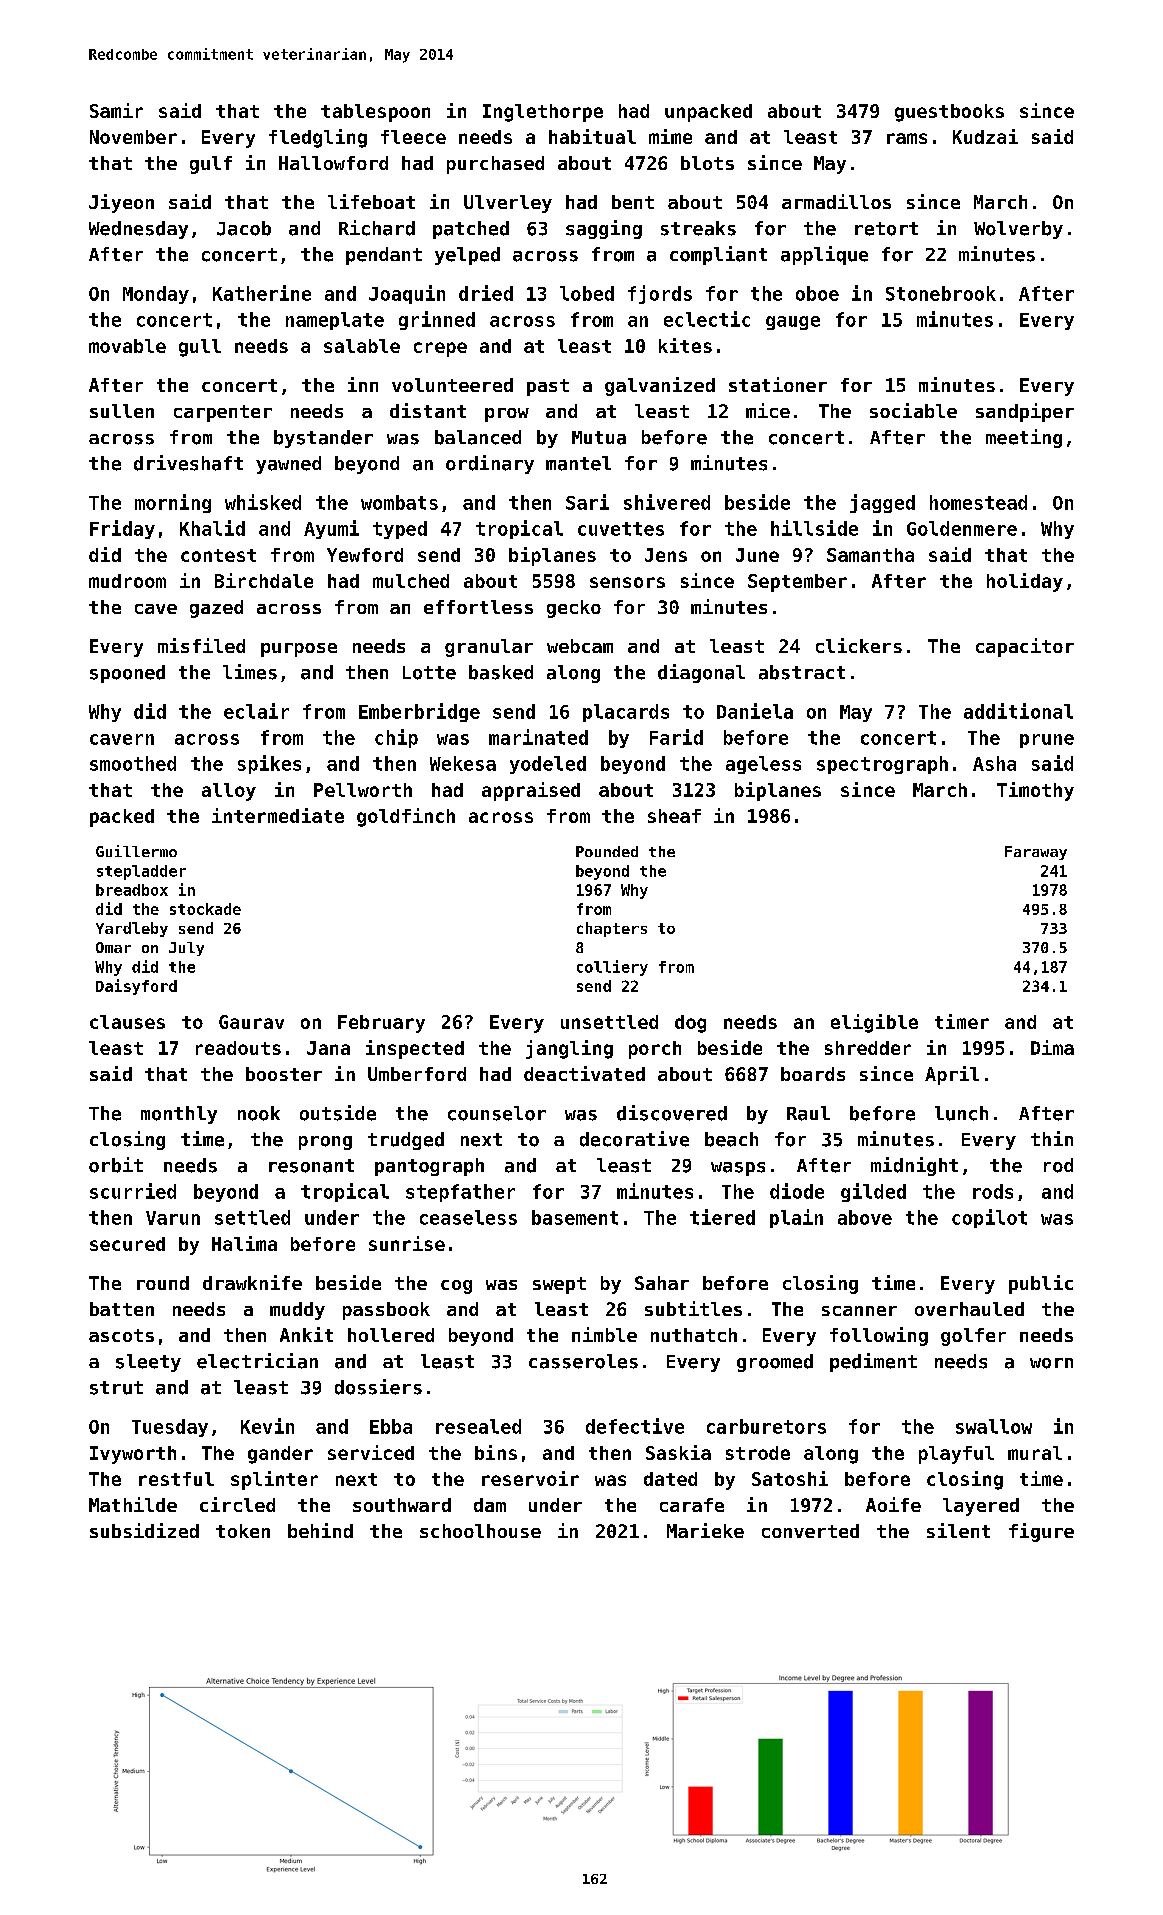 The height and width of the image is (1915, 1163). I want to click on Samir, so click(116, 110).
